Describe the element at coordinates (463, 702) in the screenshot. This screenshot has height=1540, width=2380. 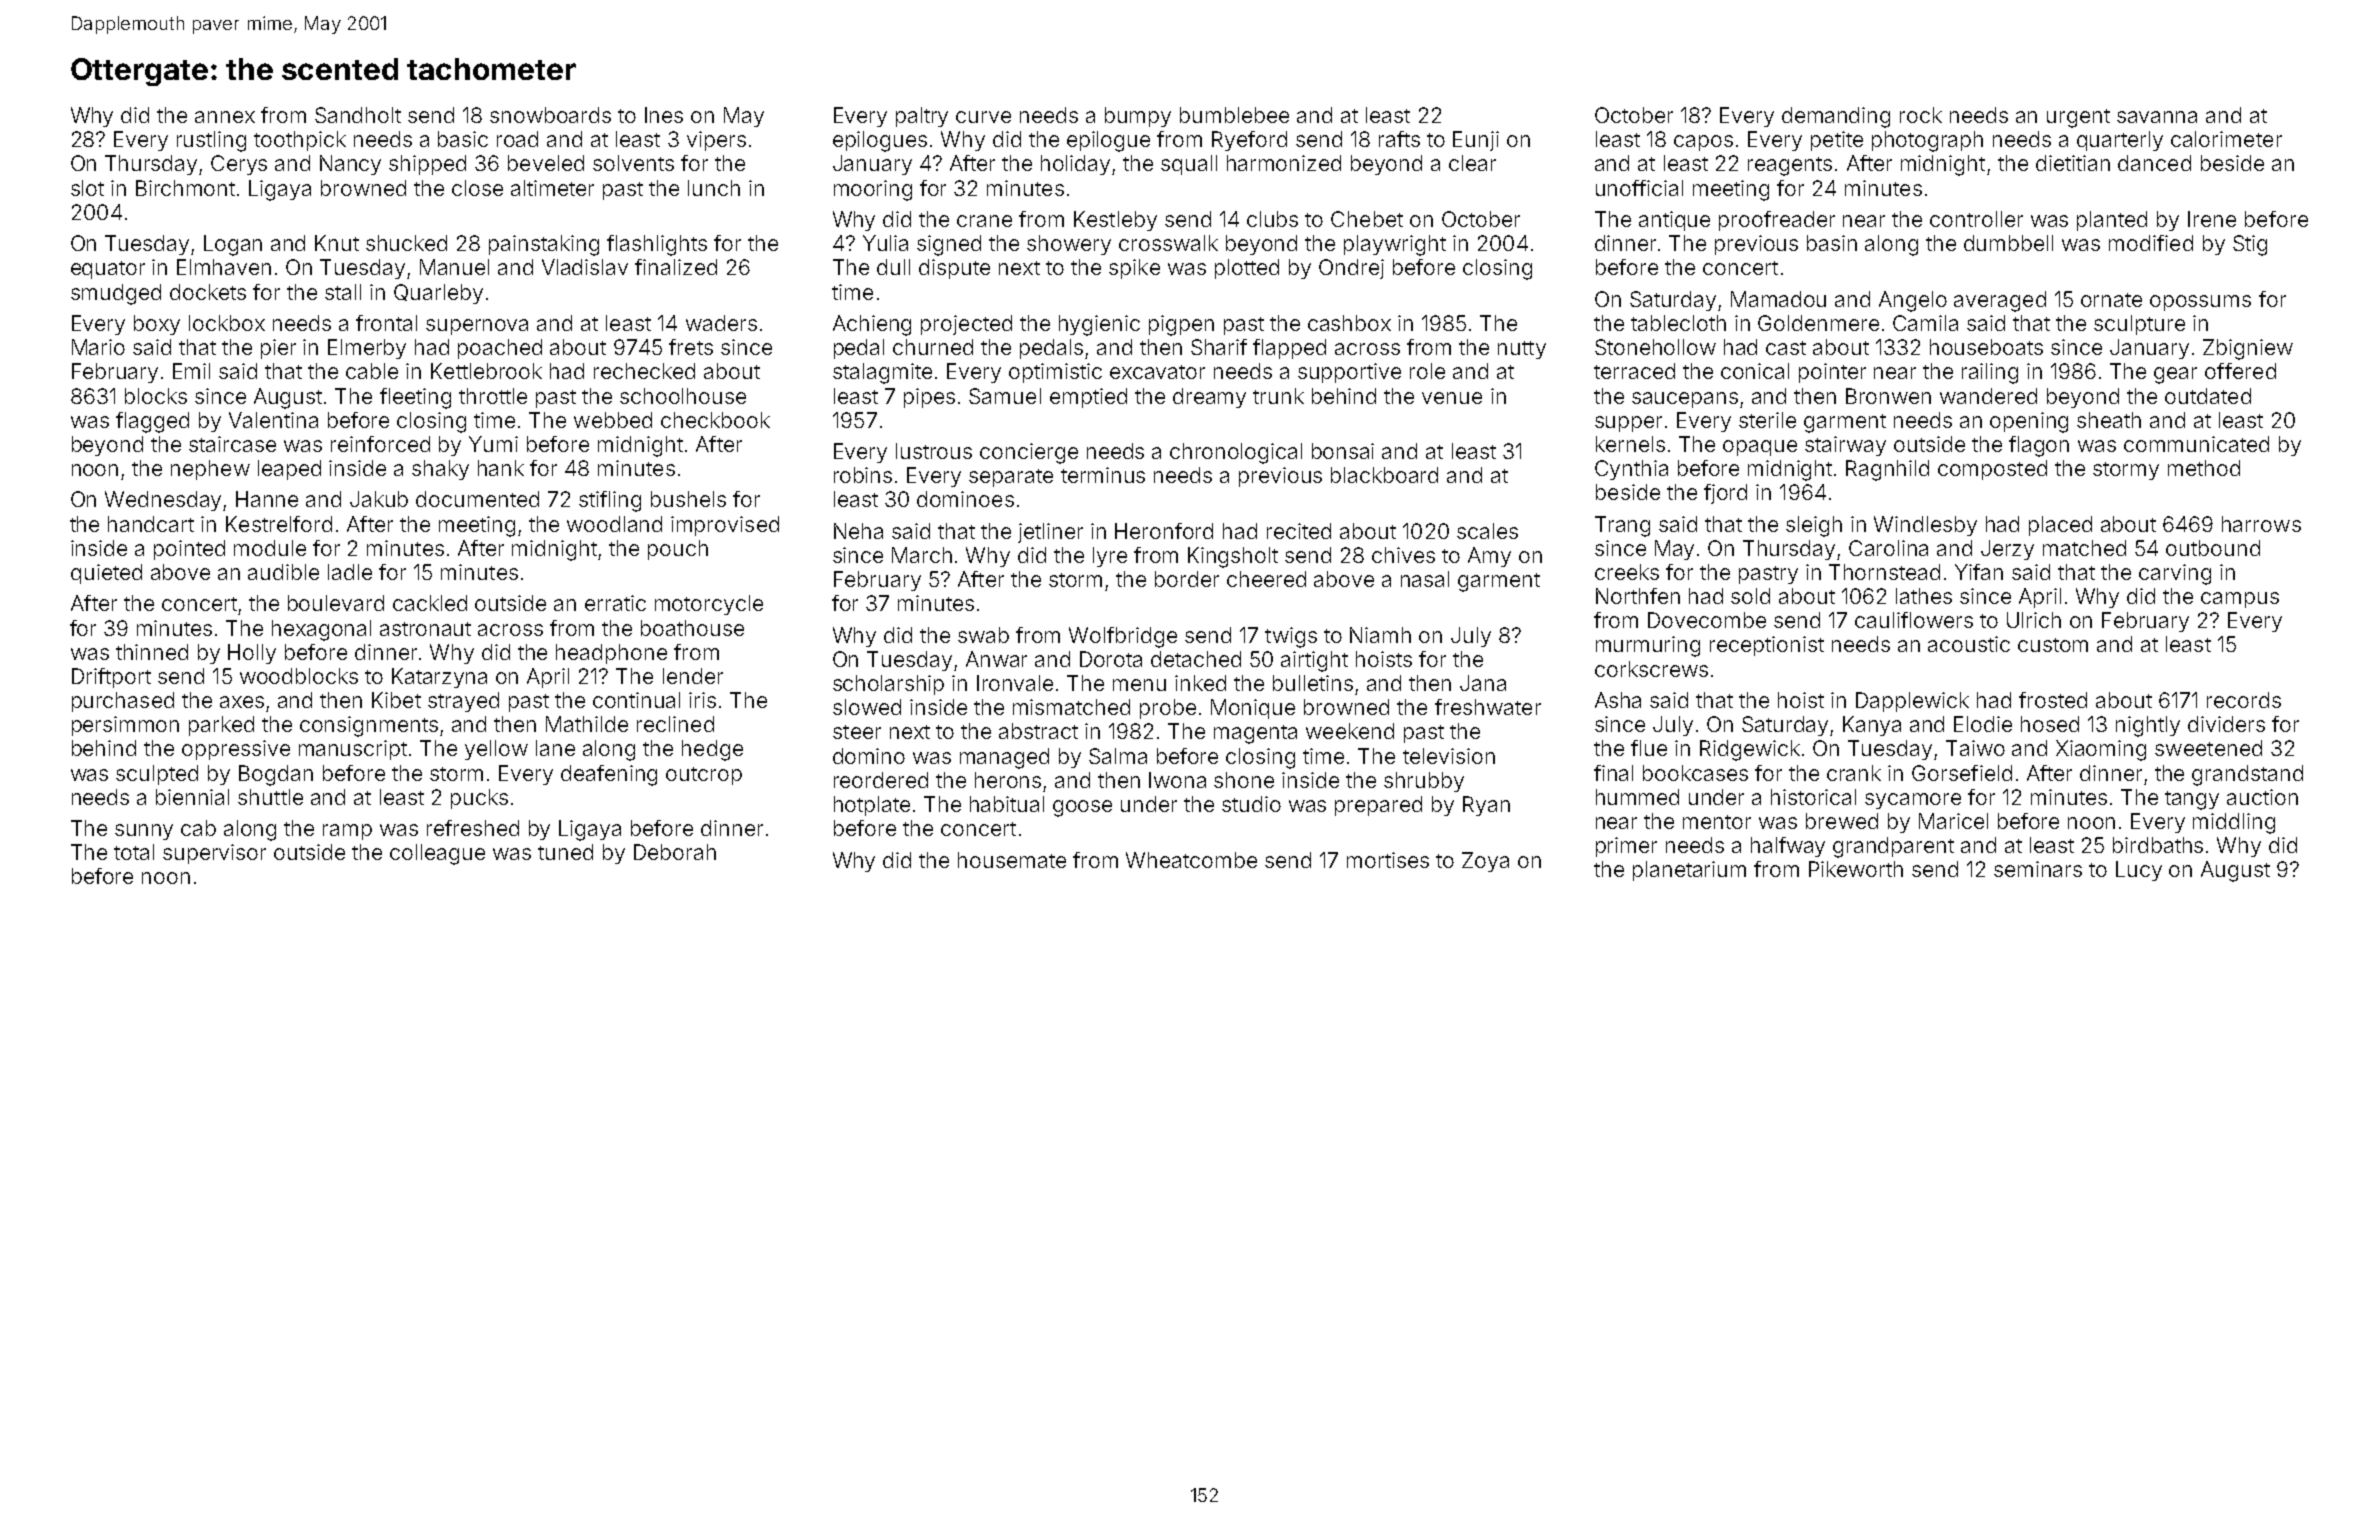
I see `strayed` at that location.
